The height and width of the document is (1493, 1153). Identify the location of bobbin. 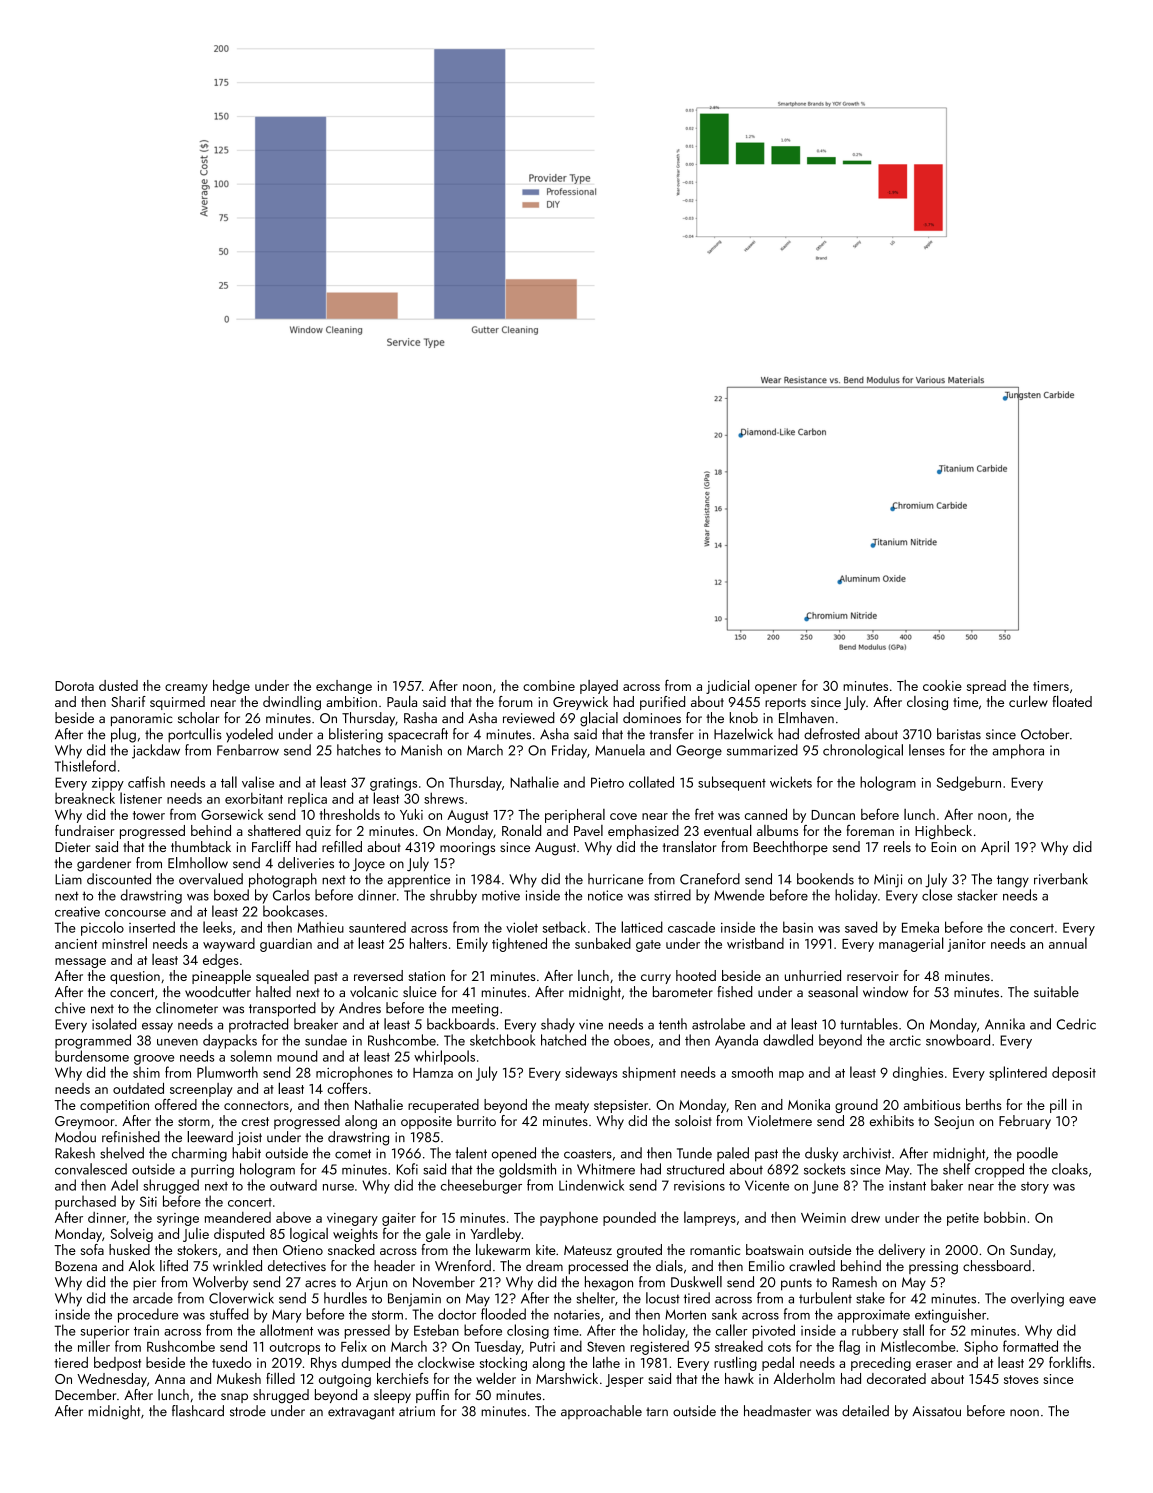
(1005, 1217).
